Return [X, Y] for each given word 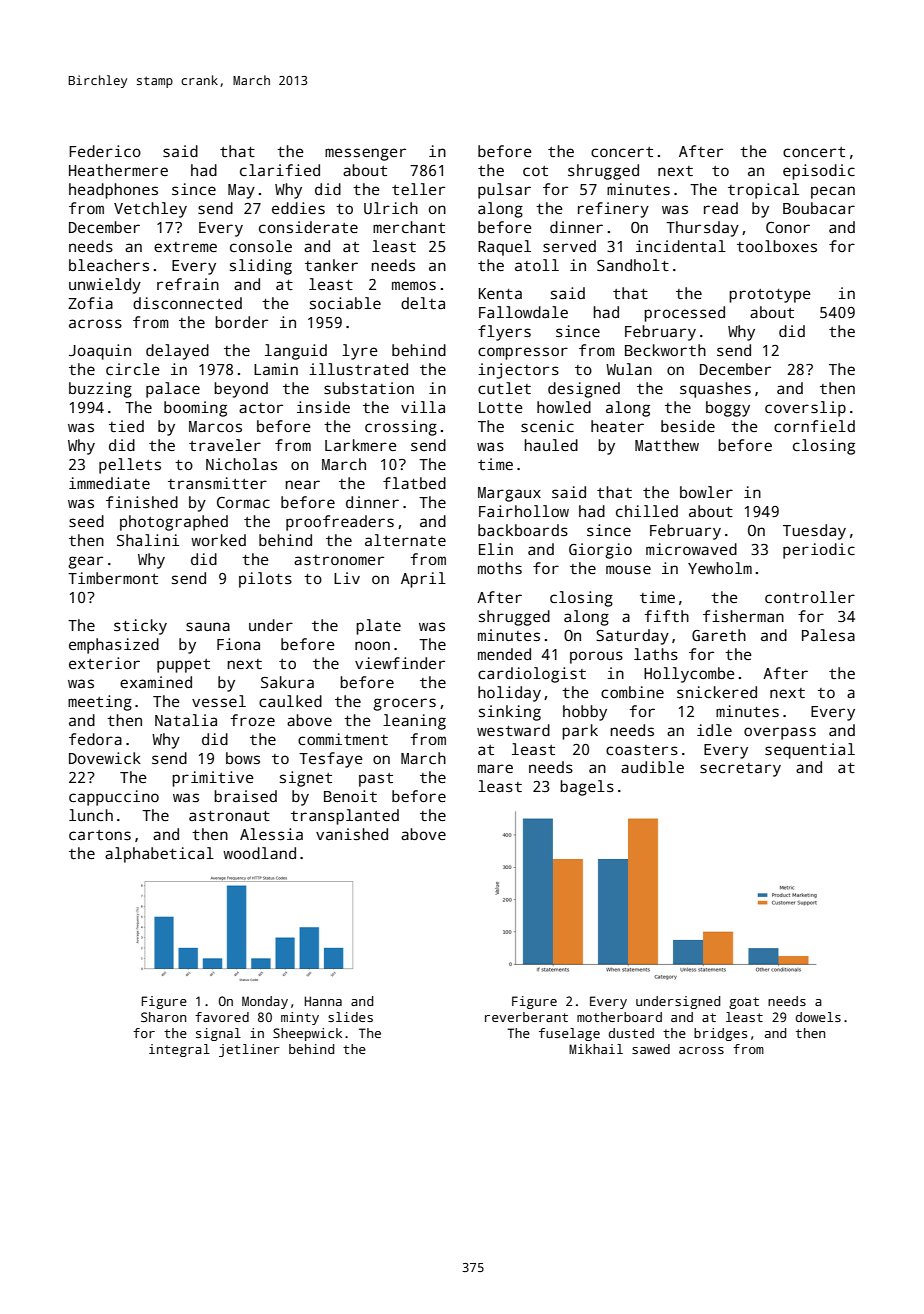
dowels [818, 1017]
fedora [95, 739]
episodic [819, 172]
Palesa [828, 635]
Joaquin [100, 352]
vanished [352, 834]
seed [86, 521]
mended [504, 654]
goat [744, 1003]
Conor [788, 227]
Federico [105, 151]
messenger [365, 154]
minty [300, 1018]
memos [414, 285]
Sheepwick [307, 1034]
